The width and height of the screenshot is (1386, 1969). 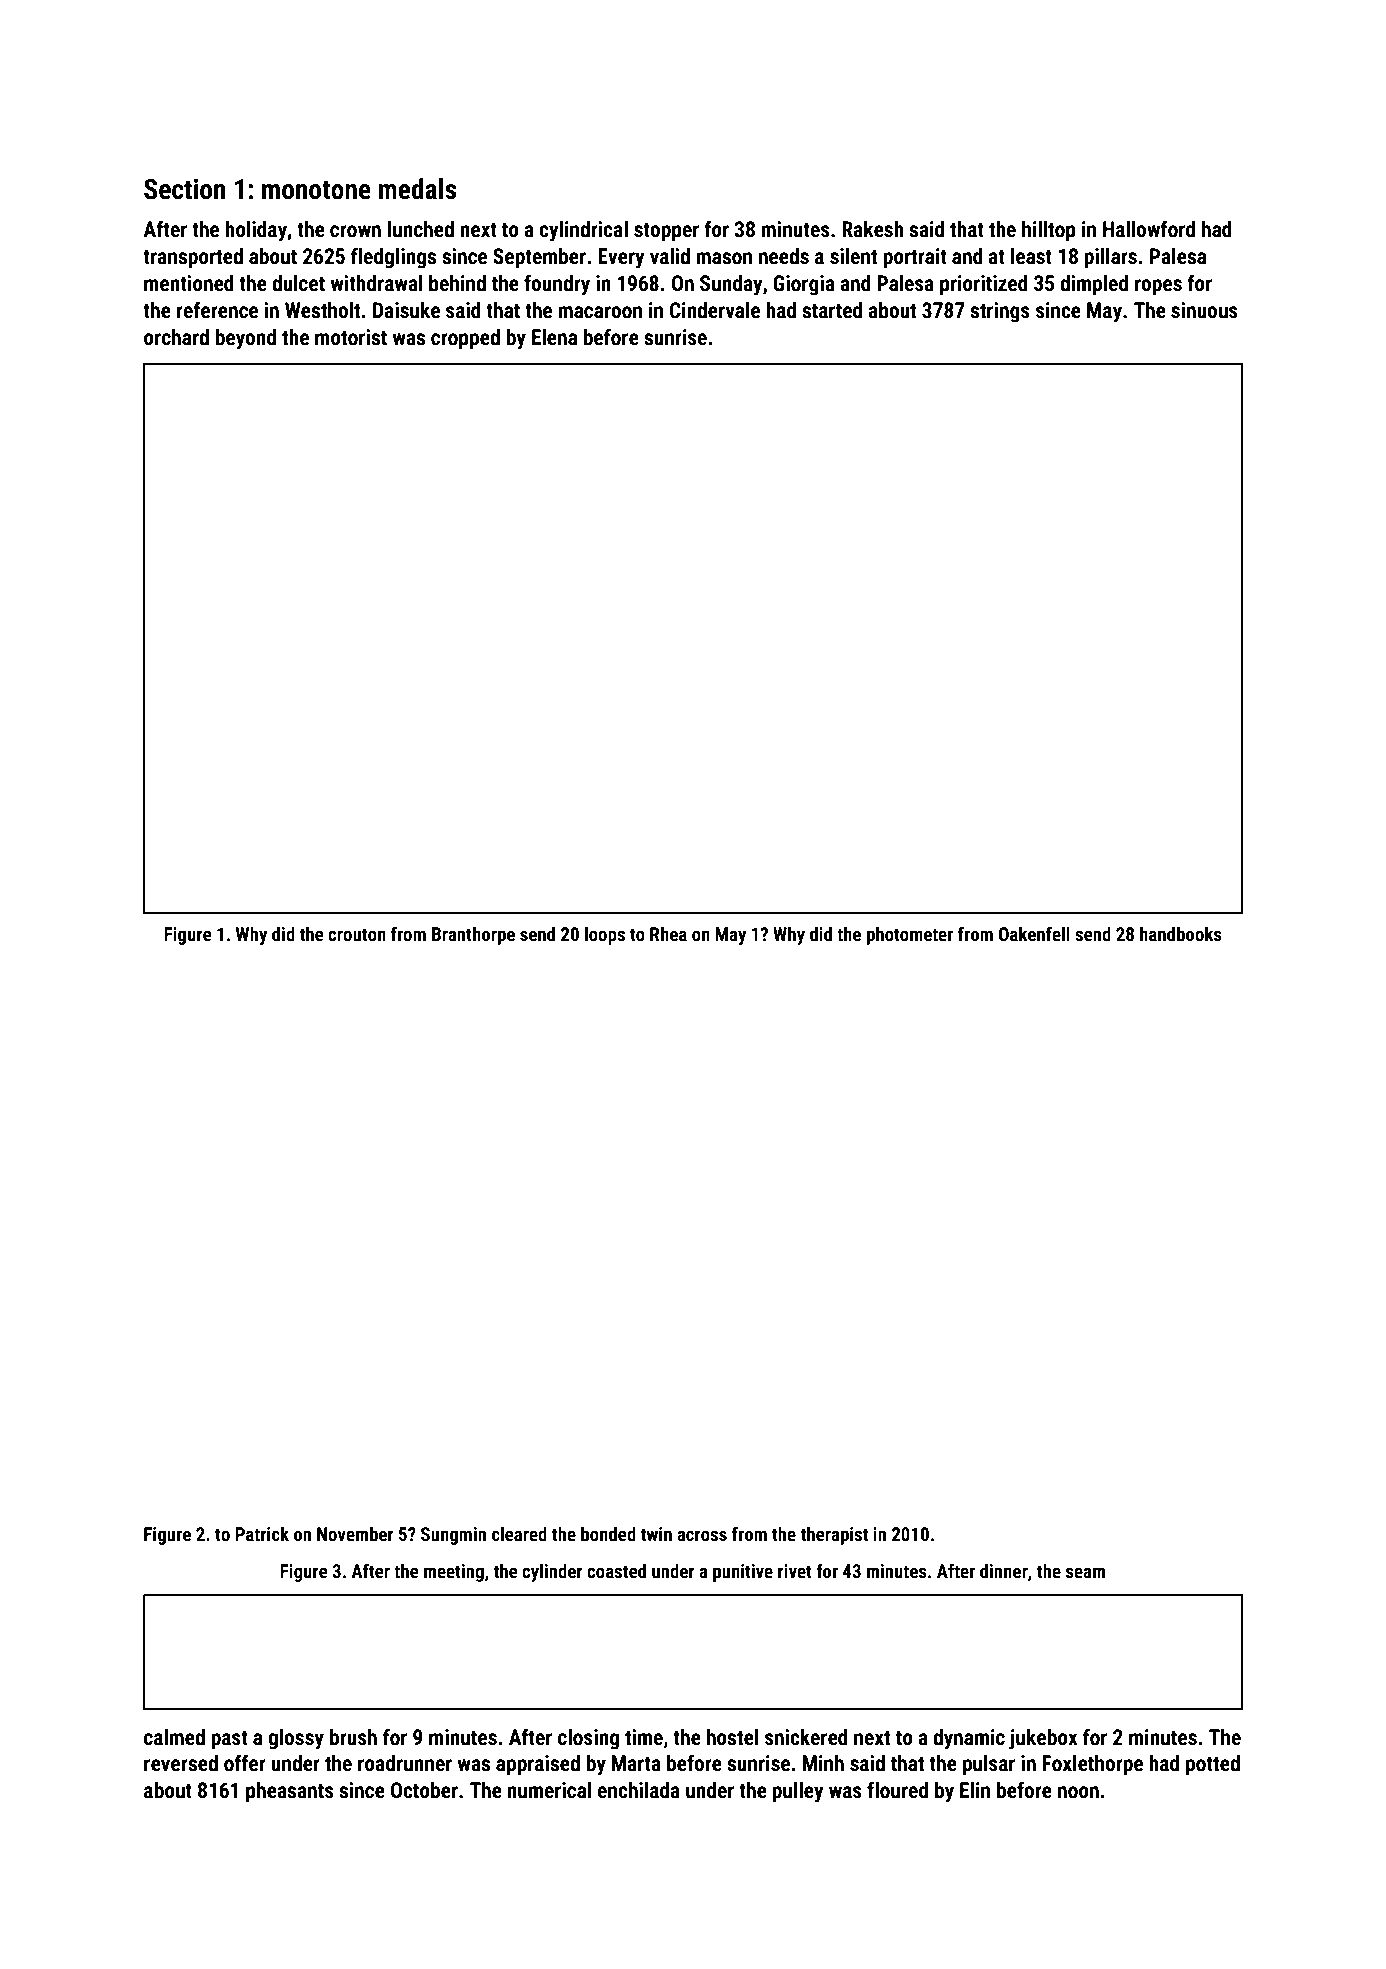 What do you see at coordinates (1000, 312) in the screenshot?
I see `strings` at bounding box center [1000, 312].
